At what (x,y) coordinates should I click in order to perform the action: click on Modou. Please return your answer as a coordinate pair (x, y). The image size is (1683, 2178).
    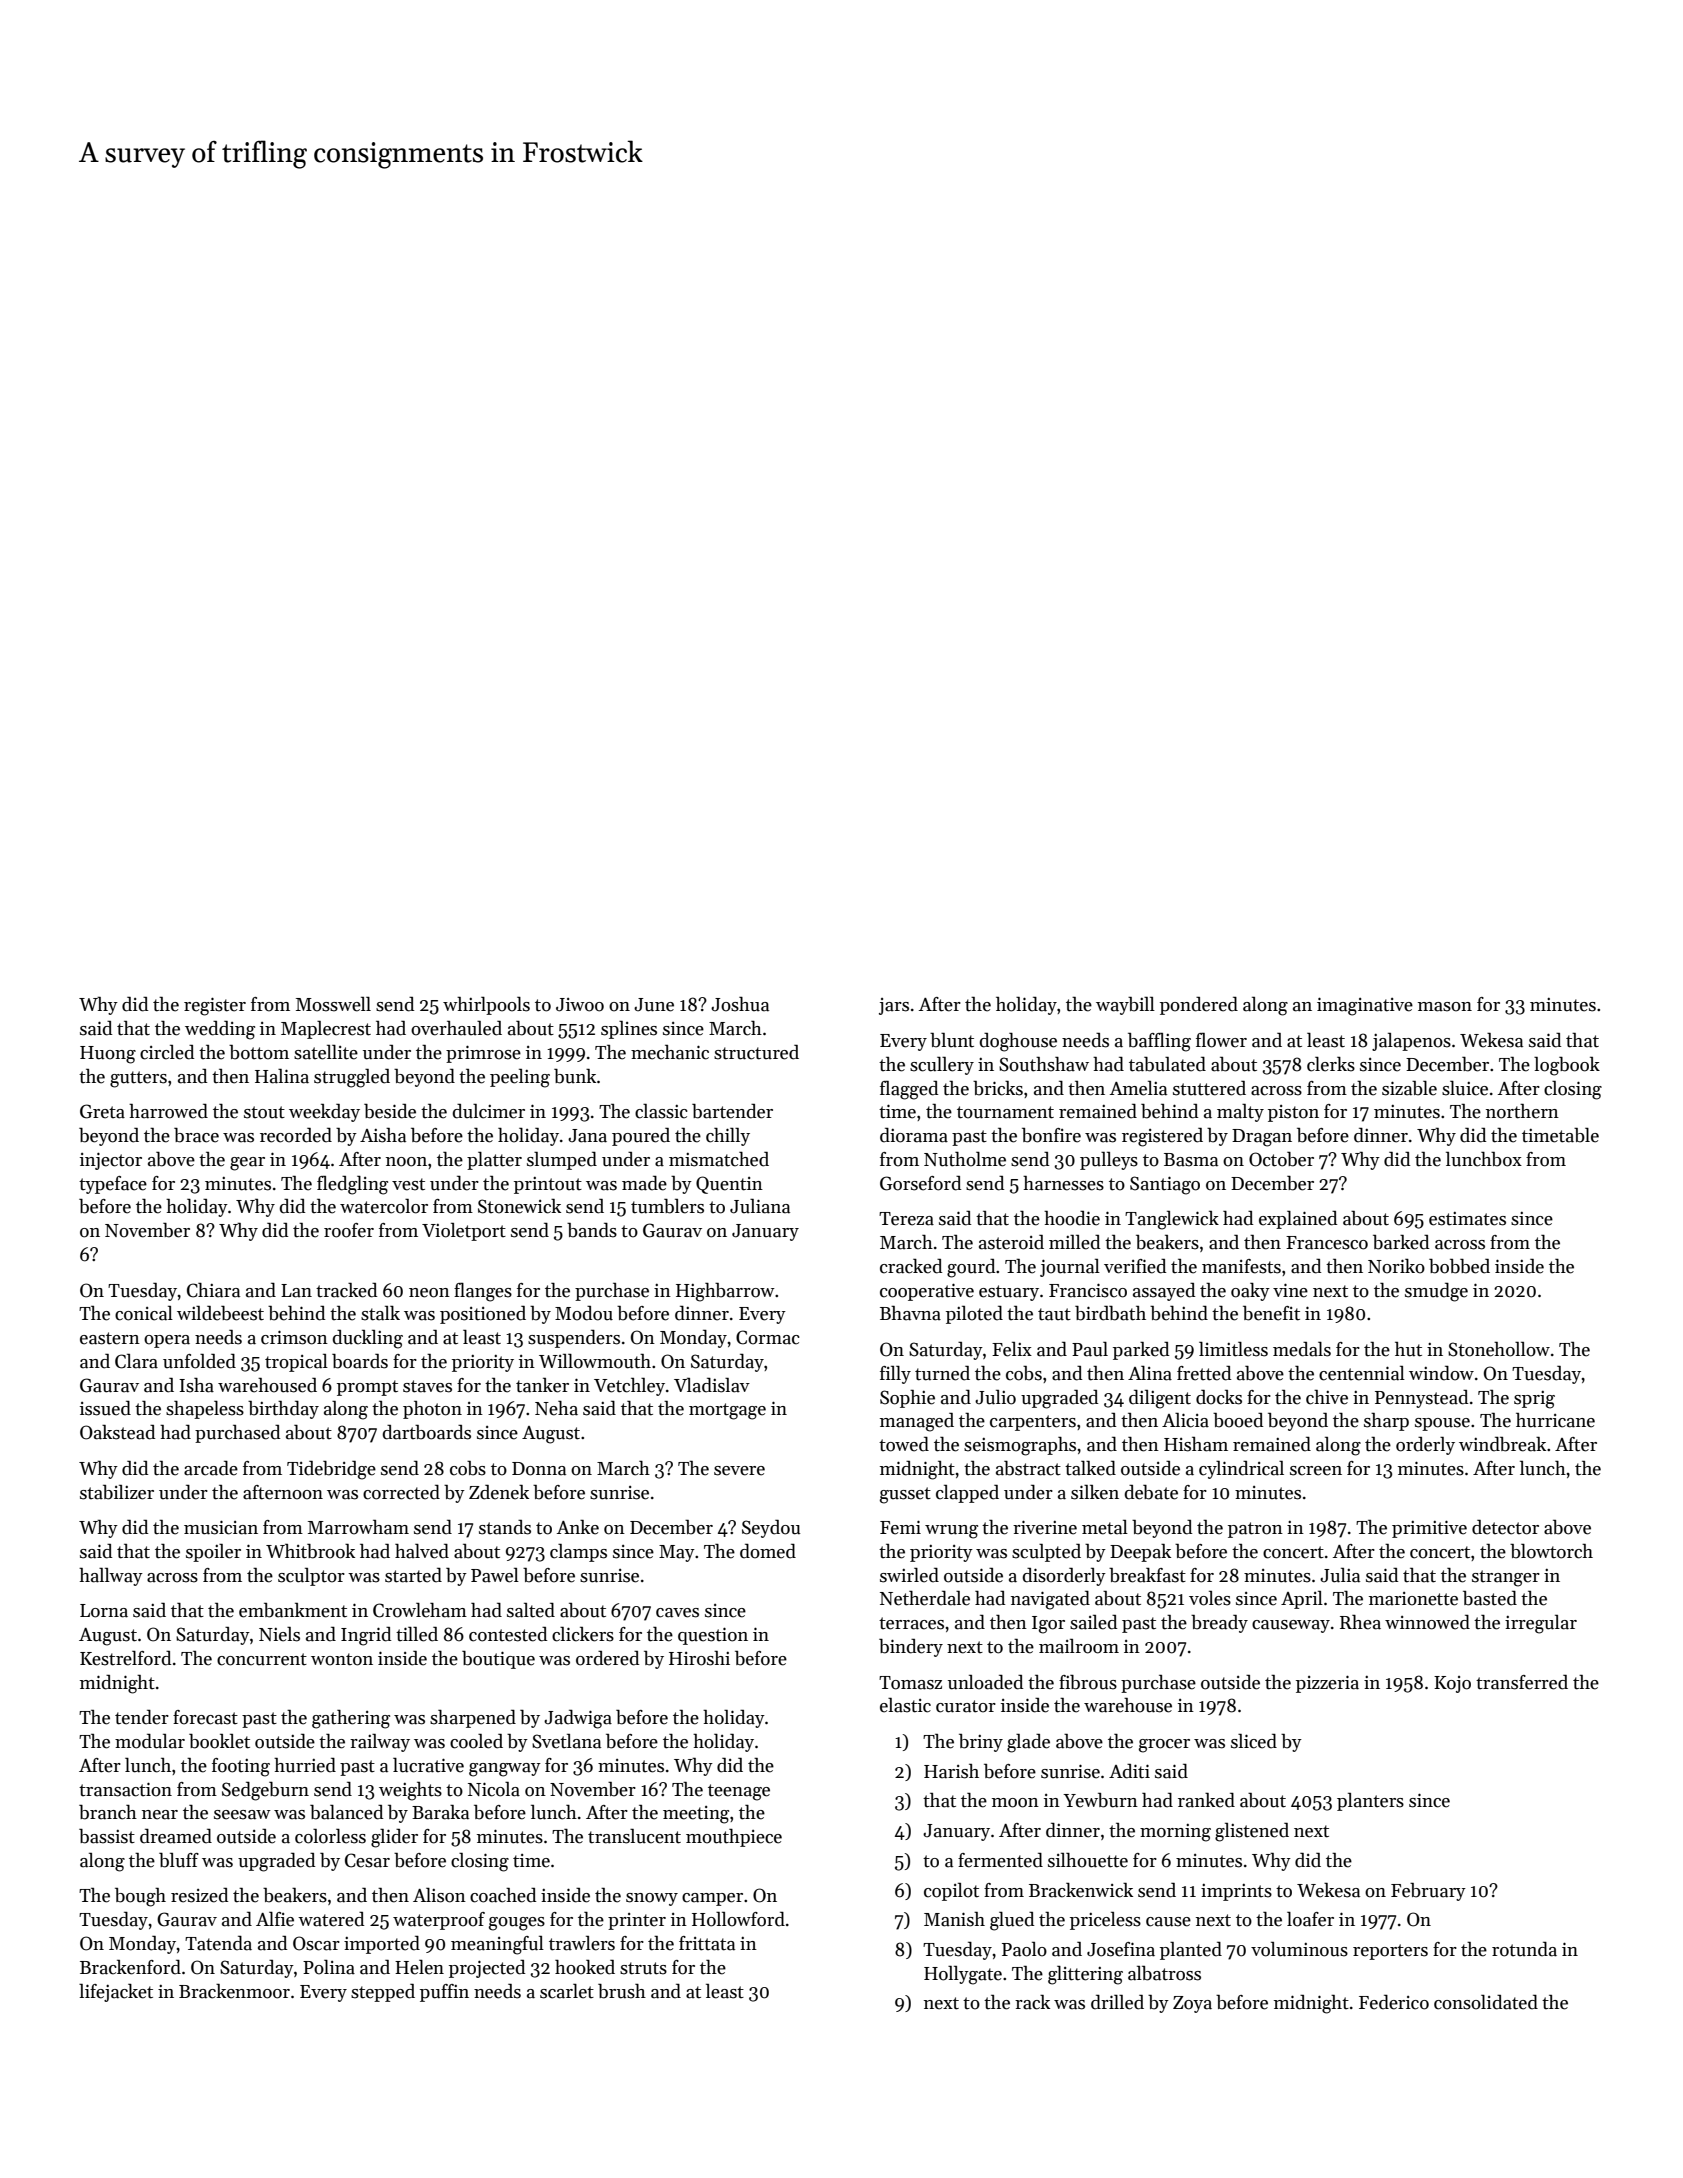
    Looking at the image, I should click on (584, 1313).
